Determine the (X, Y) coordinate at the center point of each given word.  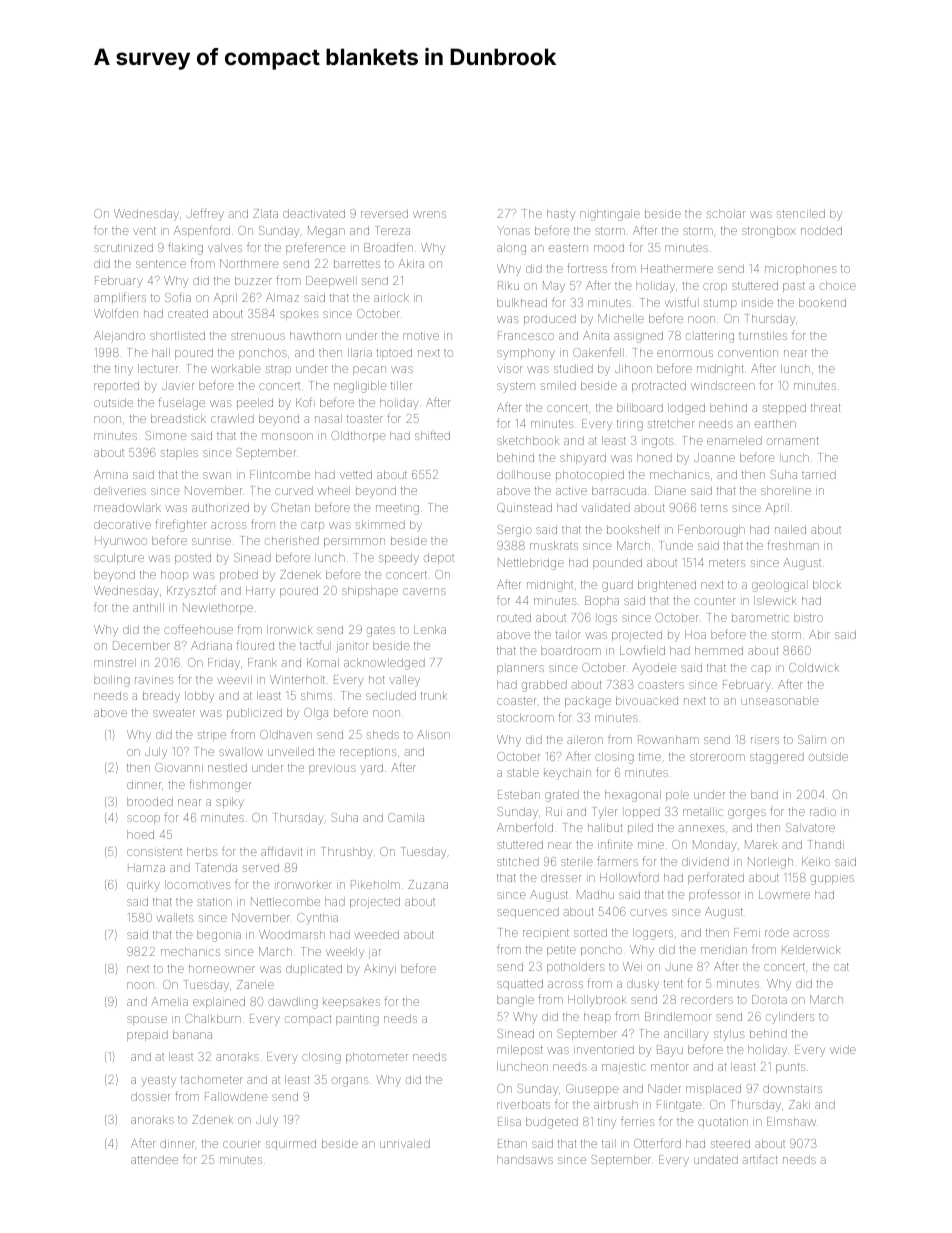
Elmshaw (791, 1121)
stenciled (801, 213)
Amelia (169, 1001)
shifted (432, 435)
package (588, 703)
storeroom (717, 757)
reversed (384, 213)
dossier (150, 1096)
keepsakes (351, 1003)
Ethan (512, 1143)
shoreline (786, 490)
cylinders (790, 1018)
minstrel (115, 662)
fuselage (182, 404)
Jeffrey (205, 214)
